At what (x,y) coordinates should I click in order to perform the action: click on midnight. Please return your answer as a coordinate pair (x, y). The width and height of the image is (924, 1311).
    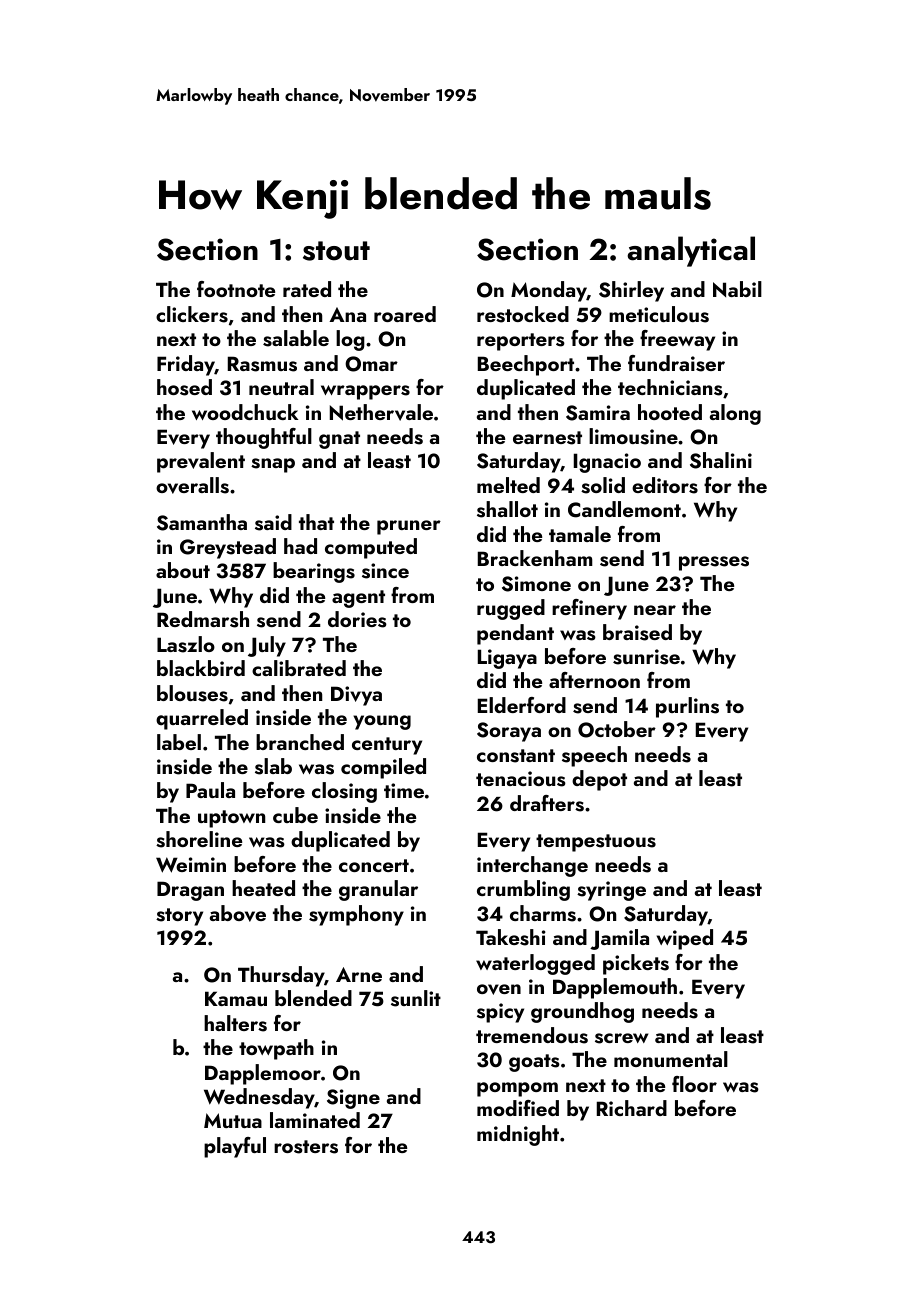
    Looking at the image, I should click on (518, 1135).
